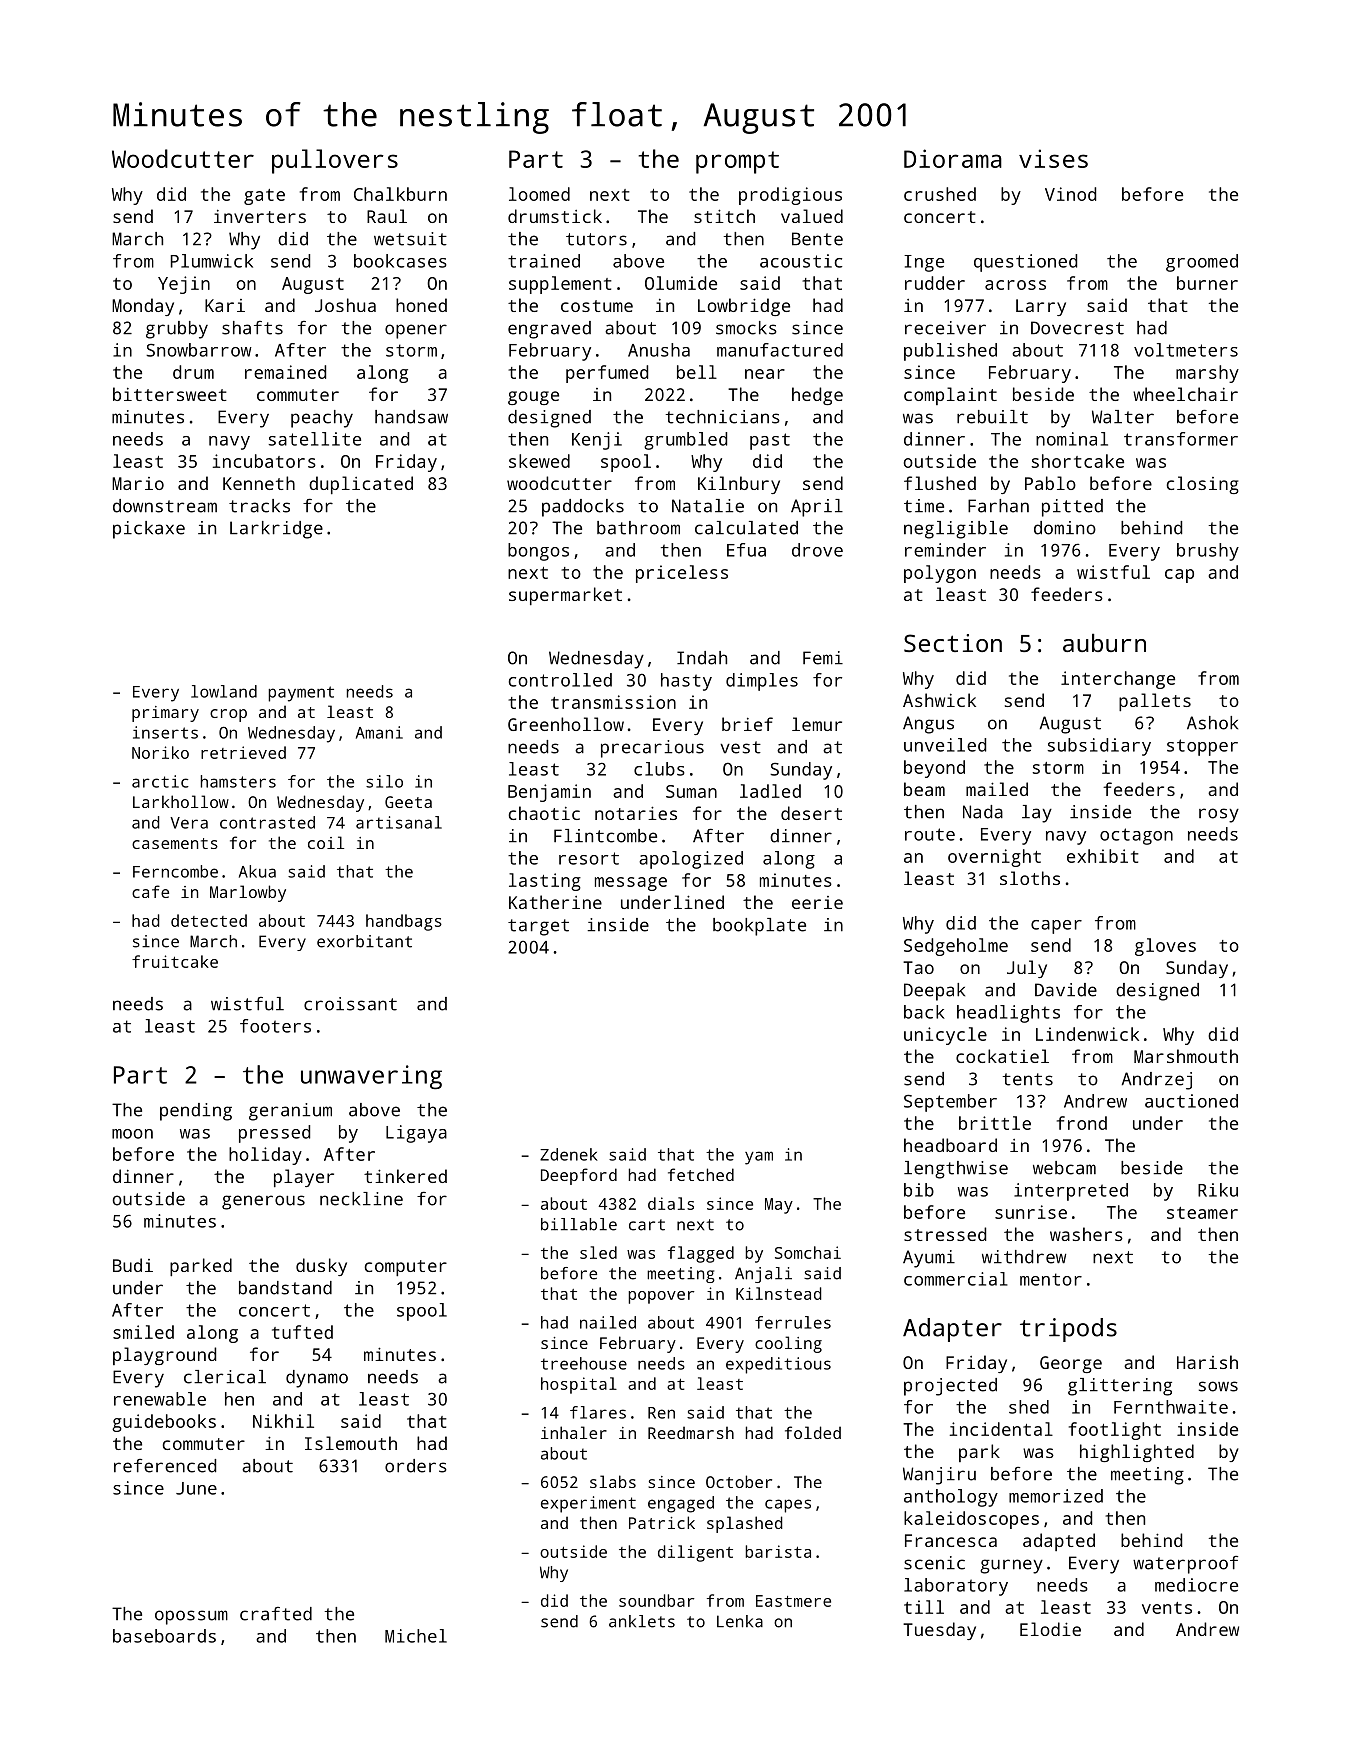 The image size is (1351, 1748). Describe the element at coordinates (416, 1636) in the screenshot. I see `Michel` at that location.
